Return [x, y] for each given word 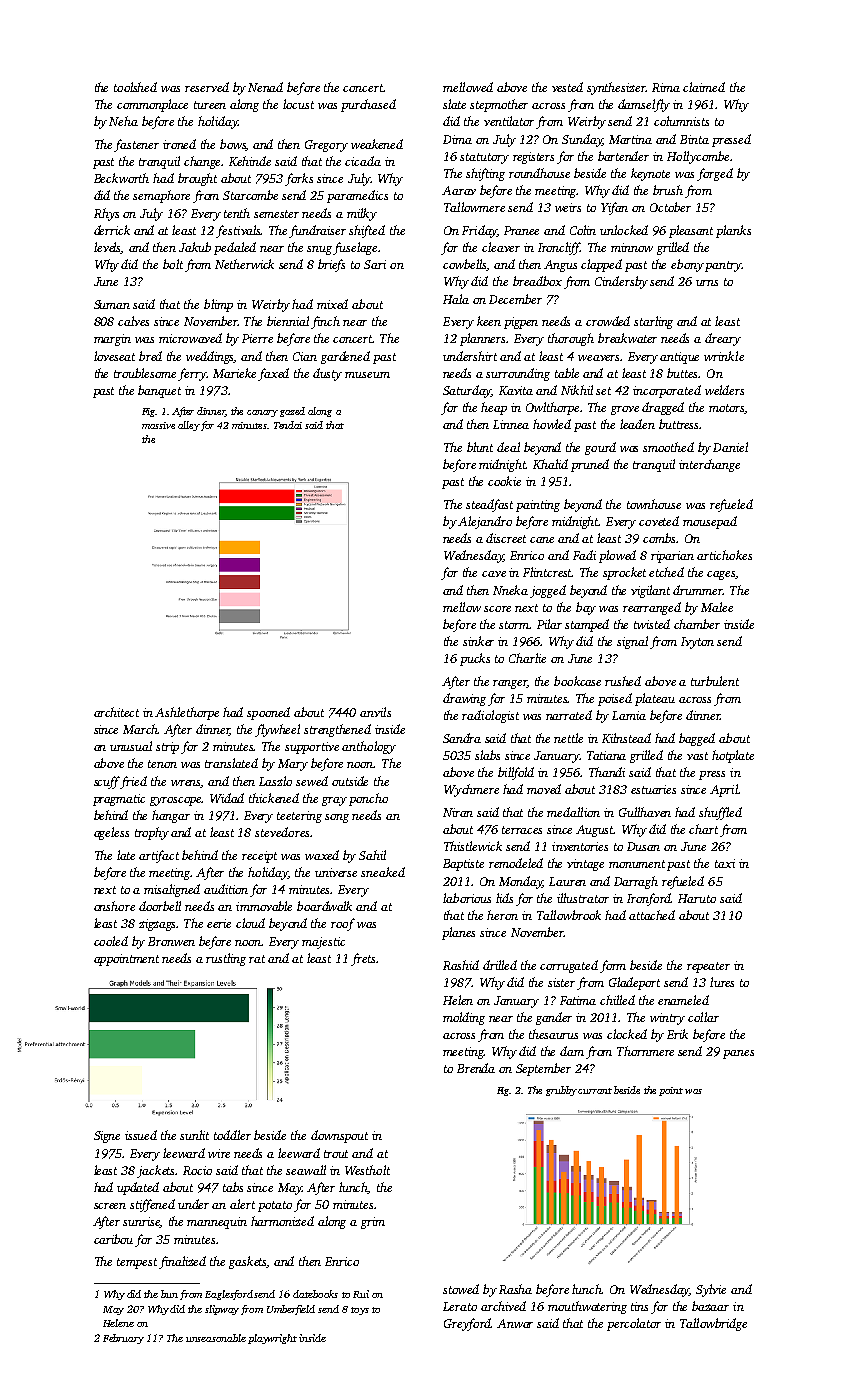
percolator [634, 1324]
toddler [232, 1135]
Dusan [643, 846]
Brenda [476, 1068]
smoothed [668, 447]
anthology [369, 747]
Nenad [265, 87]
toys [360, 1311]
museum [367, 375]
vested [567, 87]
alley [189, 426]
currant [595, 1091]
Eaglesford [229, 1295]
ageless [111, 833]
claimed [704, 87]
